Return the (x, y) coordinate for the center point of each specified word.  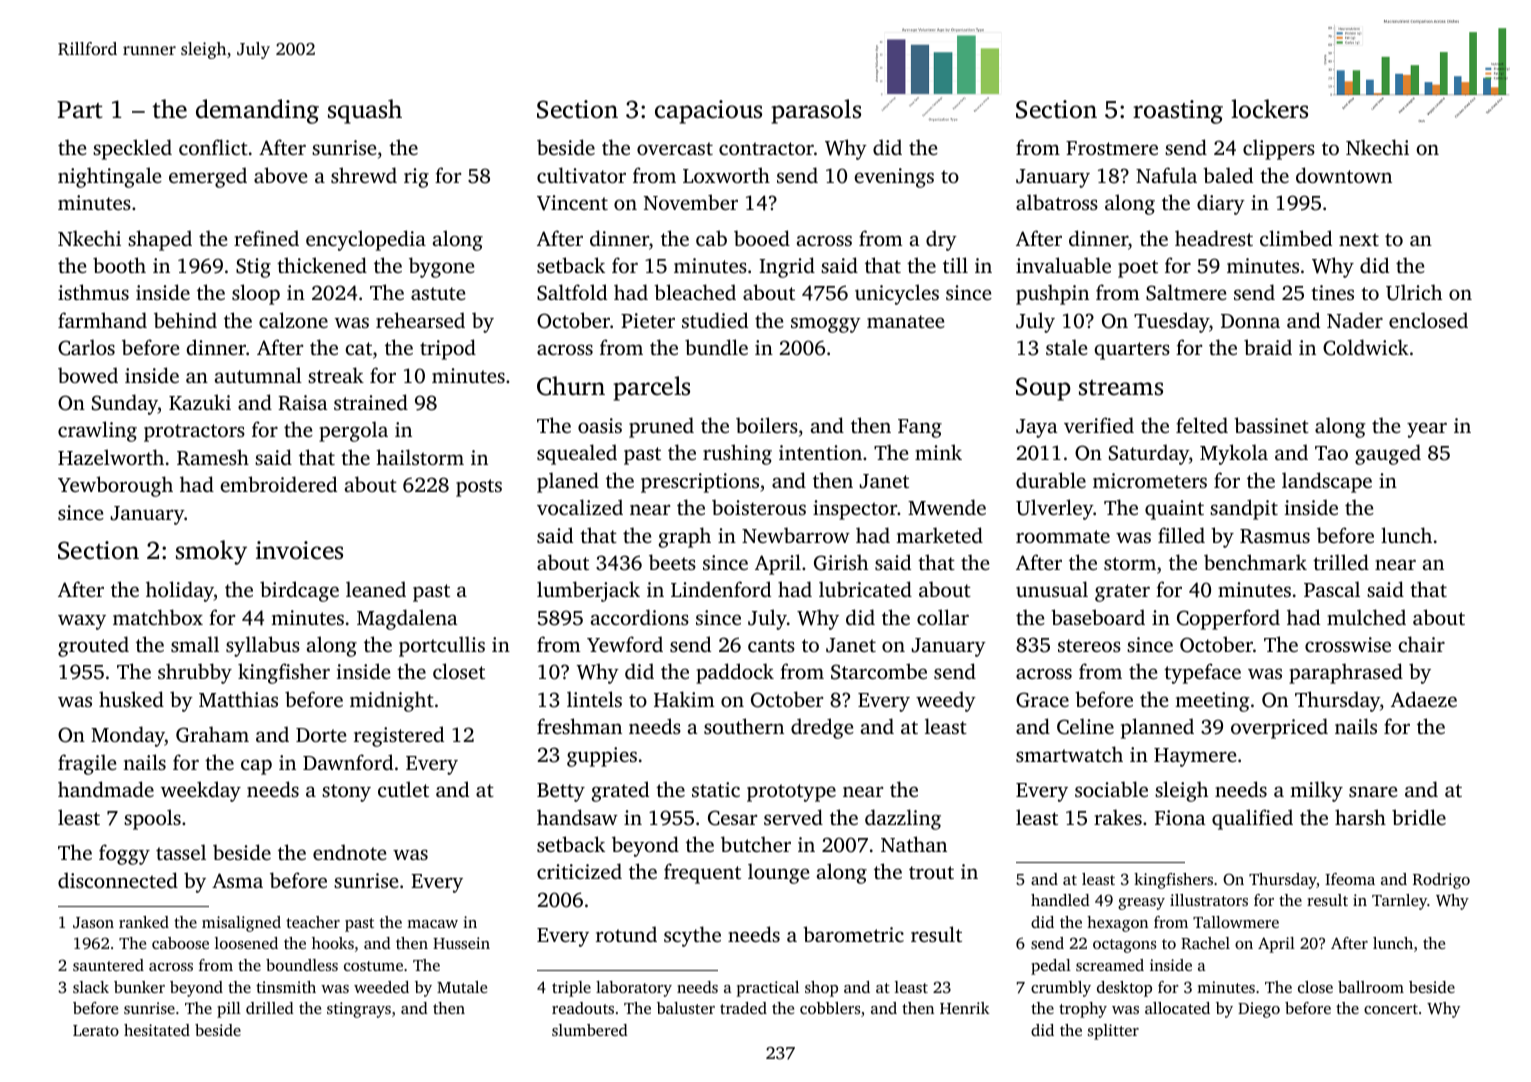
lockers (1269, 109)
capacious (708, 112)
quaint (1174, 510)
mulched (1366, 617)
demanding (257, 111)
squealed (577, 454)
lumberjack (588, 591)
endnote (350, 852)
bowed (88, 375)
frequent (702, 873)
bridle (1419, 817)
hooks (333, 943)
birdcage (299, 591)
